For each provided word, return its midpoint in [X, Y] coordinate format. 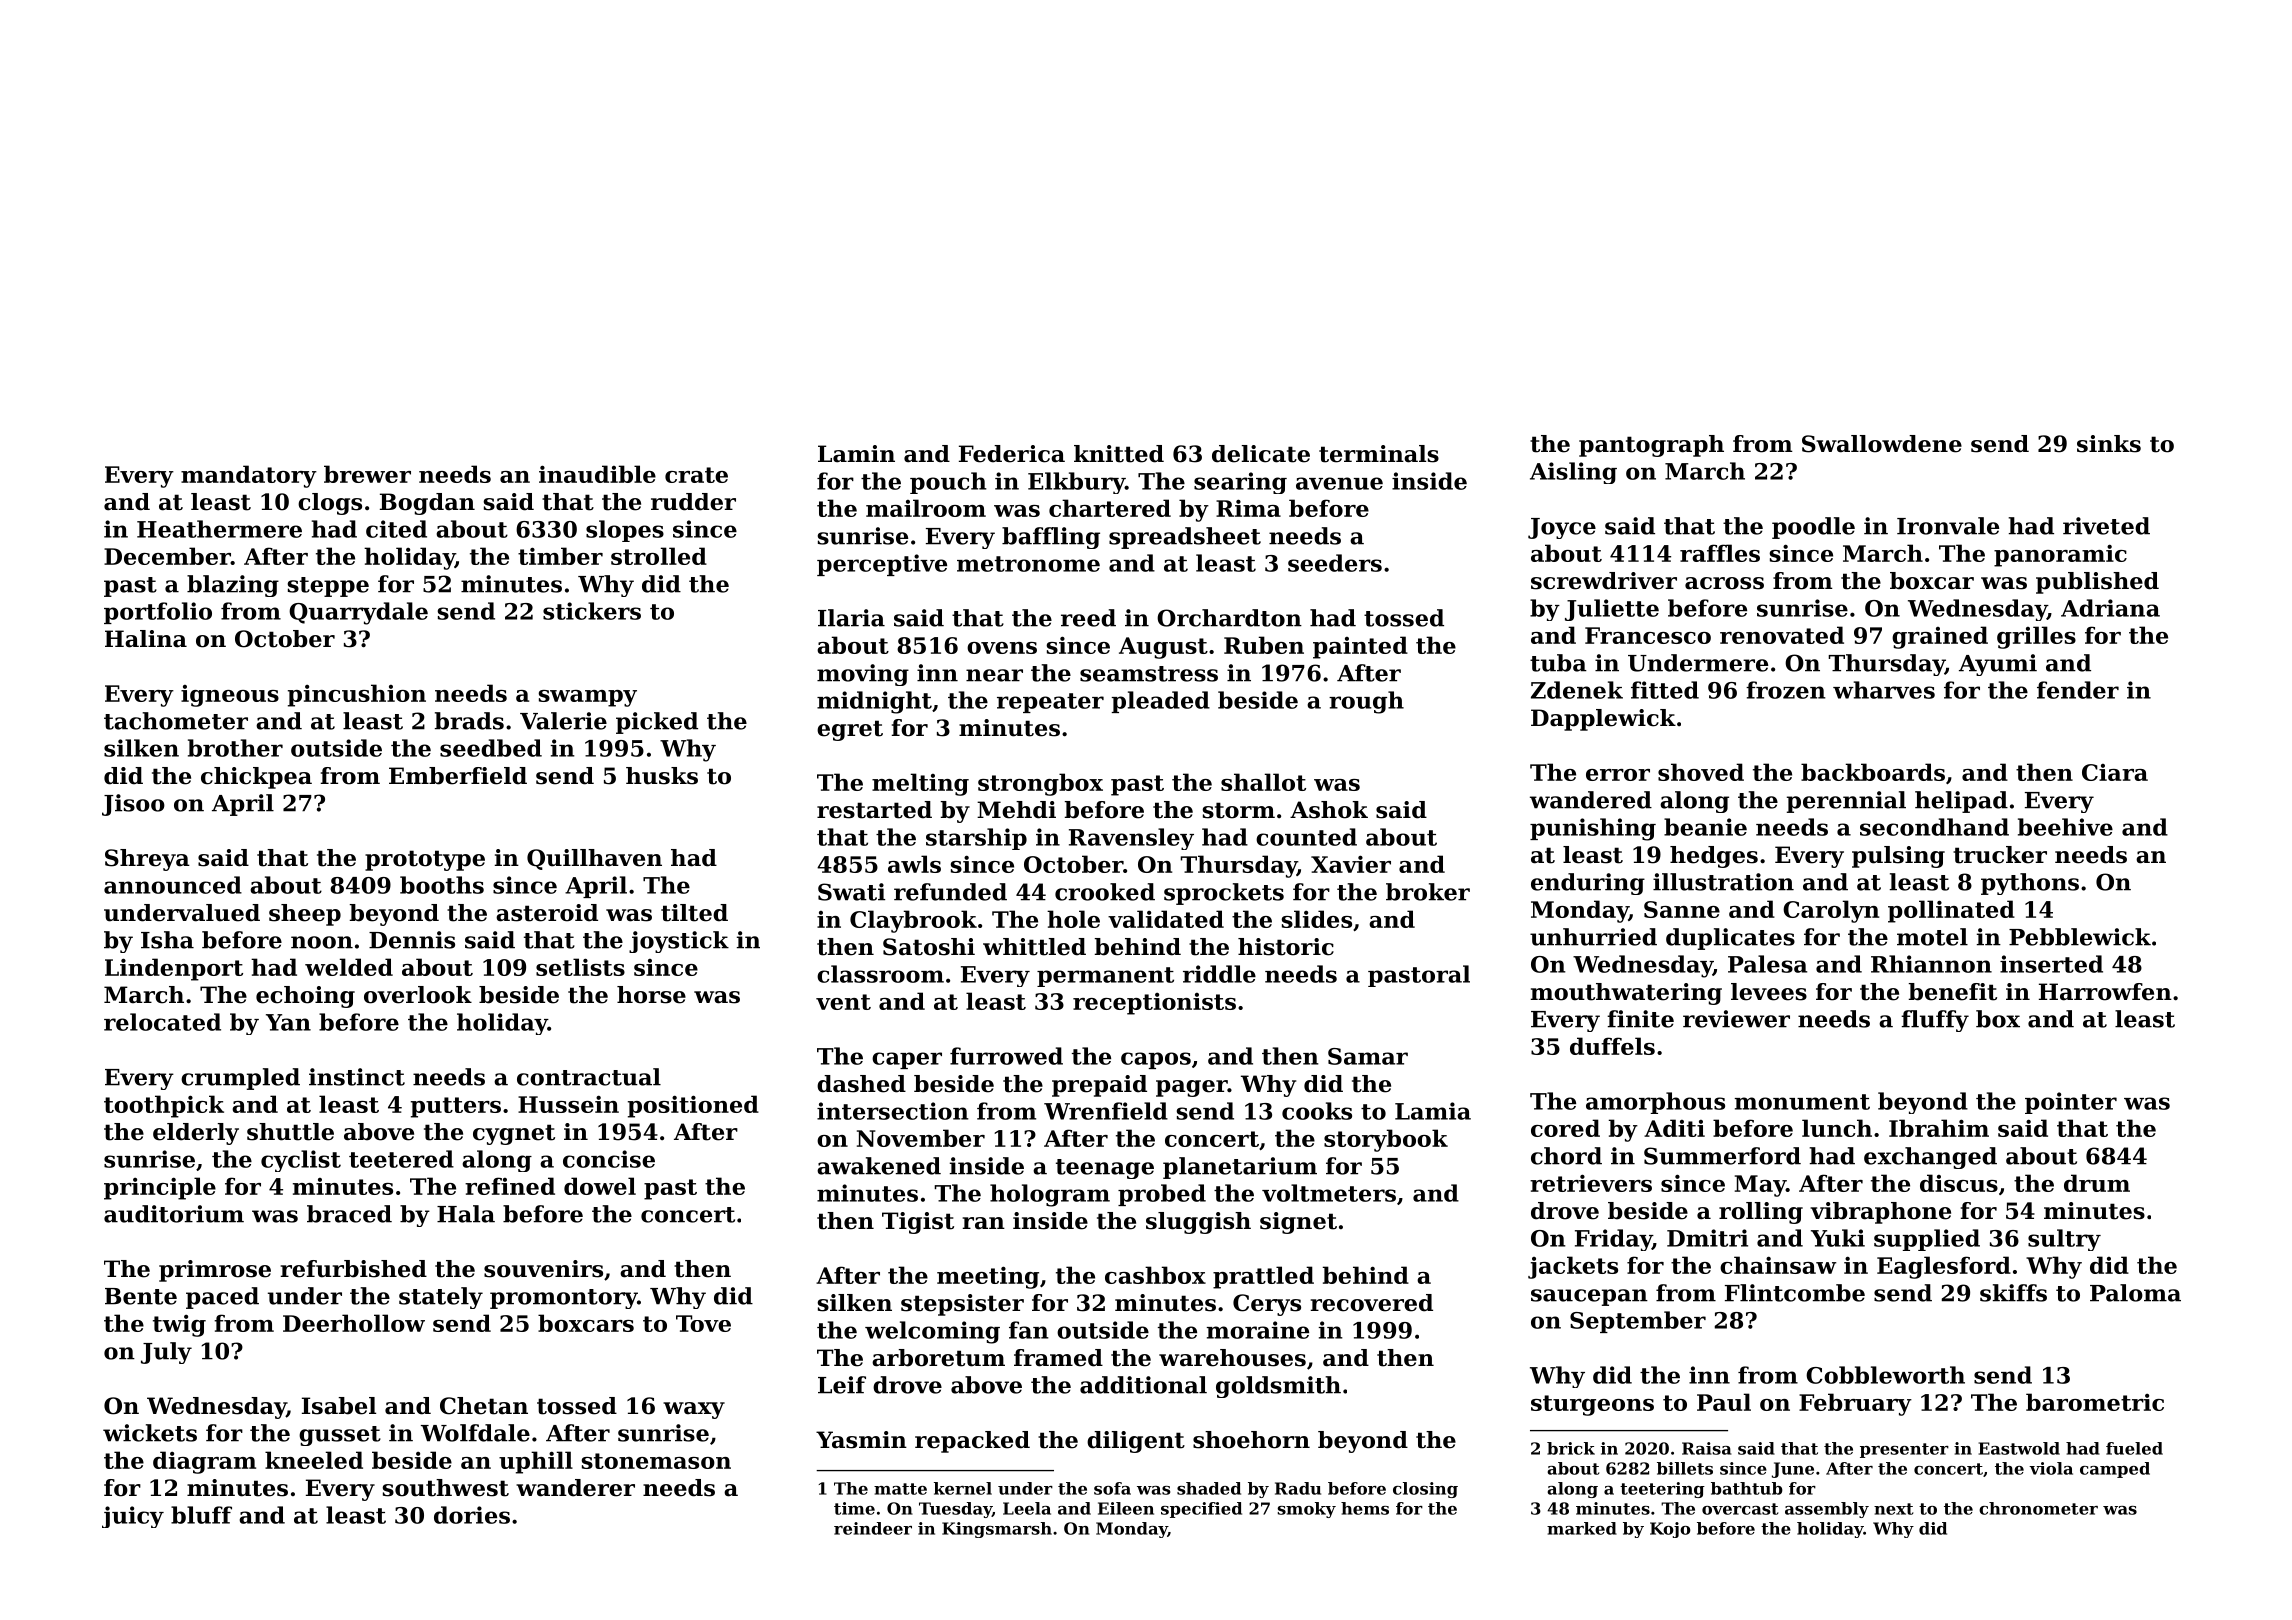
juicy [133, 1517]
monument [1802, 1102]
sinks [2109, 444]
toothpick [164, 1106]
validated [1166, 919]
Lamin [856, 454]
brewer [367, 474]
